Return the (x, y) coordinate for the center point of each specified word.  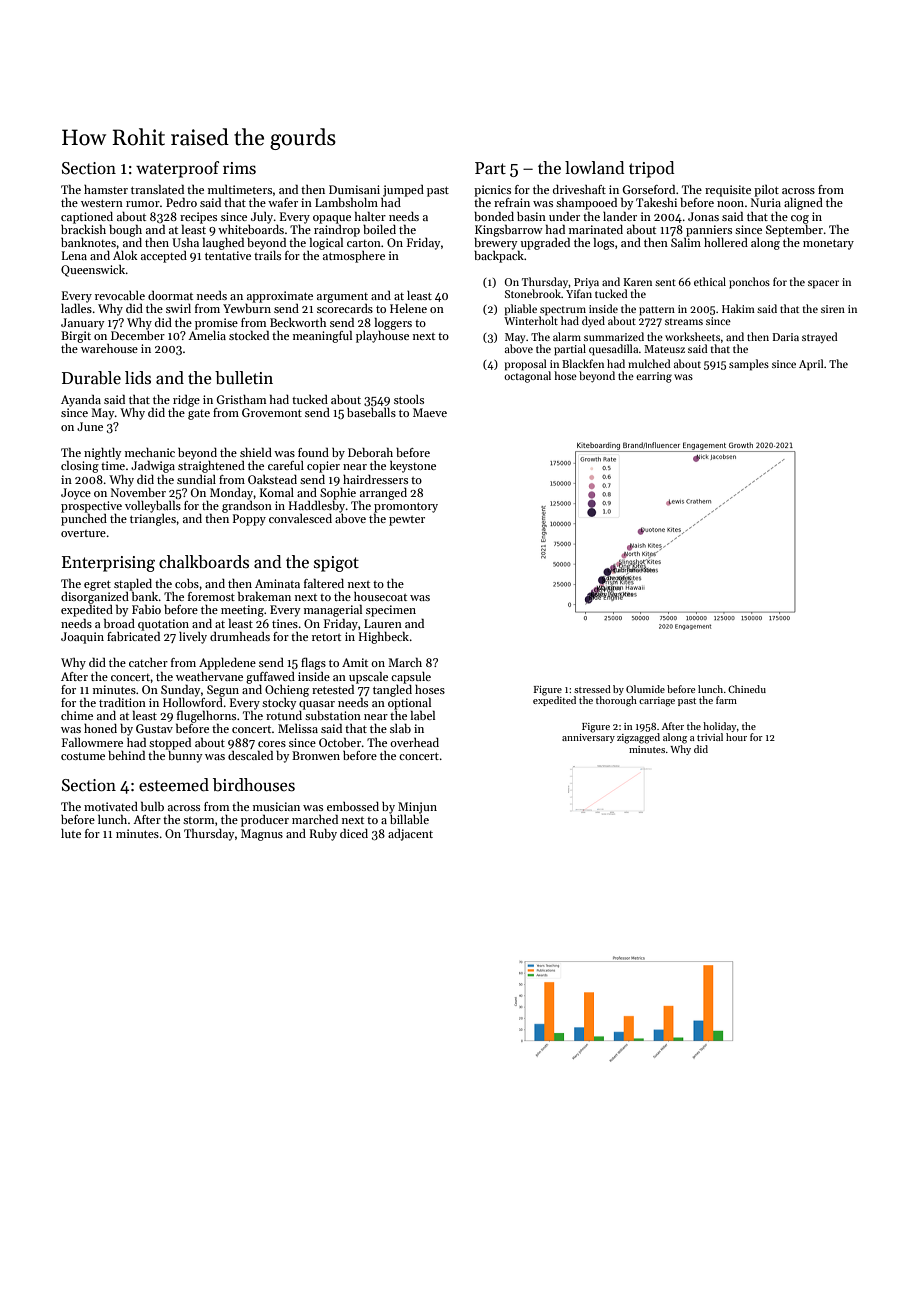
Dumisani (354, 189)
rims (239, 168)
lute (71, 833)
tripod (652, 169)
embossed (353, 806)
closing (80, 467)
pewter (407, 521)
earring (654, 377)
